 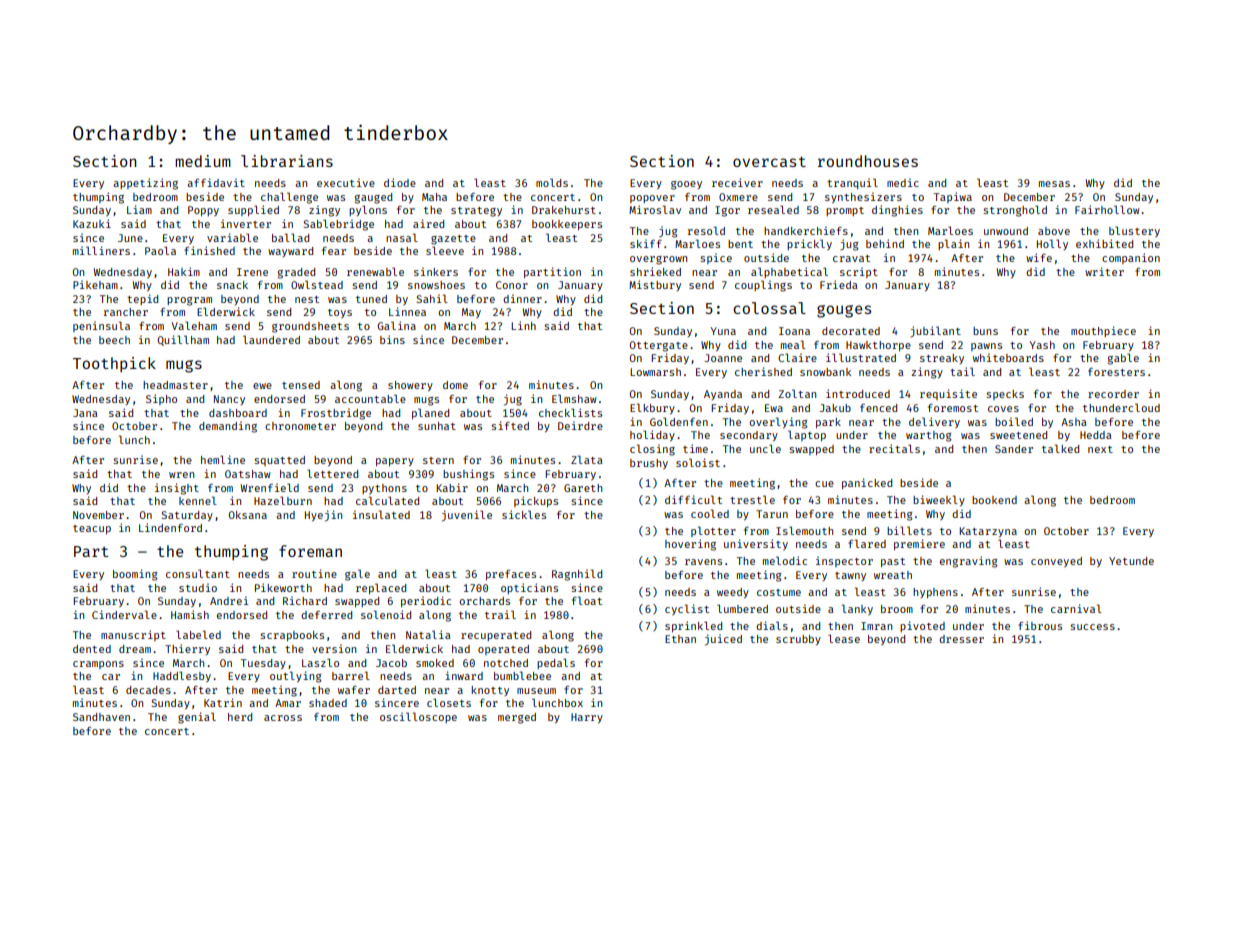 I want to click on teacup, so click(x=92, y=529).
